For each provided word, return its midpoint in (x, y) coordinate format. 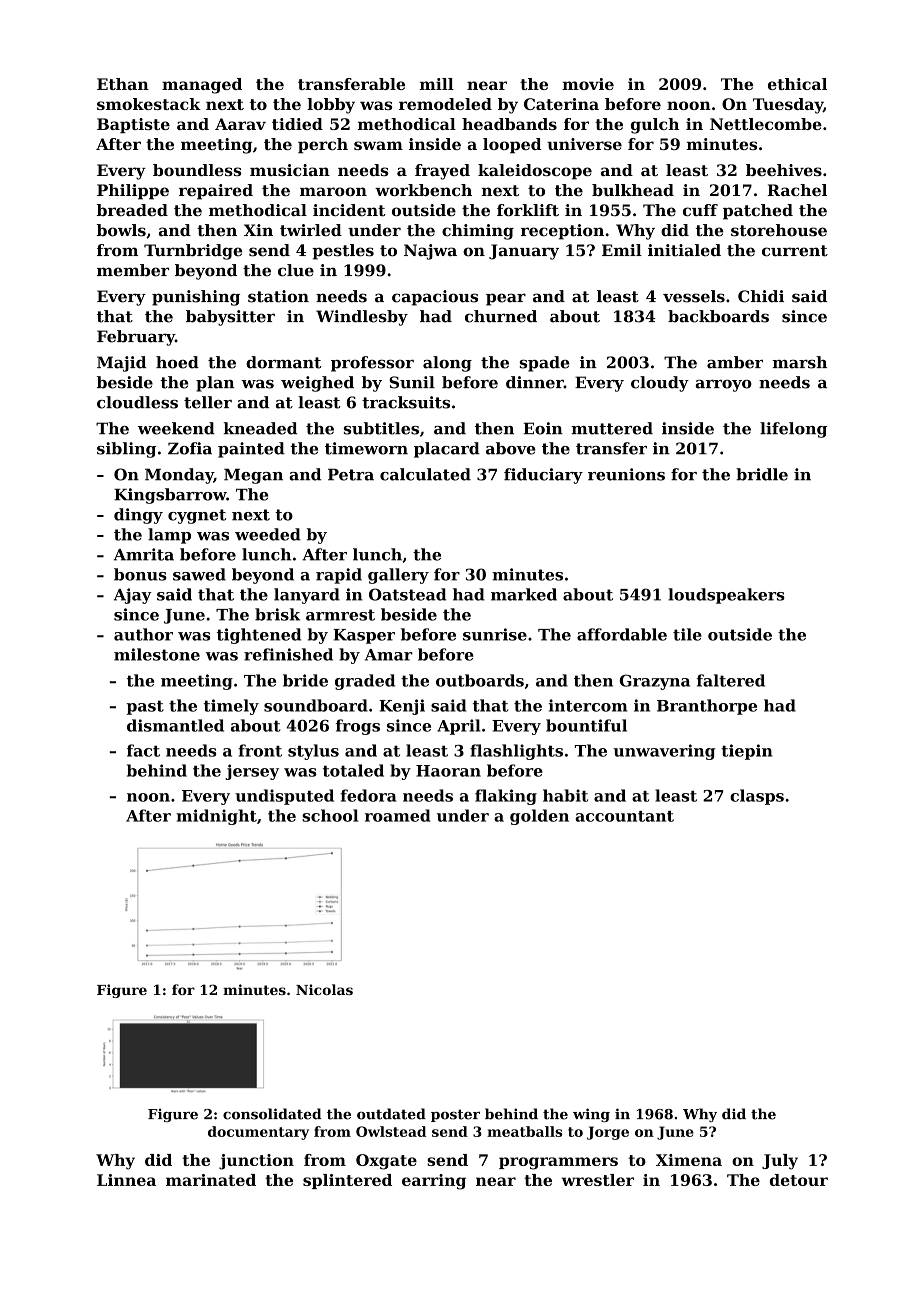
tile (687, 634)
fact (143, 750)
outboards (480, 680)
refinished (288, 654)
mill (436, 84)
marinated (211, 1180)
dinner (535, 382)
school (330, 815)
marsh (799, 362)
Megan (253, 476)
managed (202, 86)
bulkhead (633, 190)
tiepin (746, 752)
